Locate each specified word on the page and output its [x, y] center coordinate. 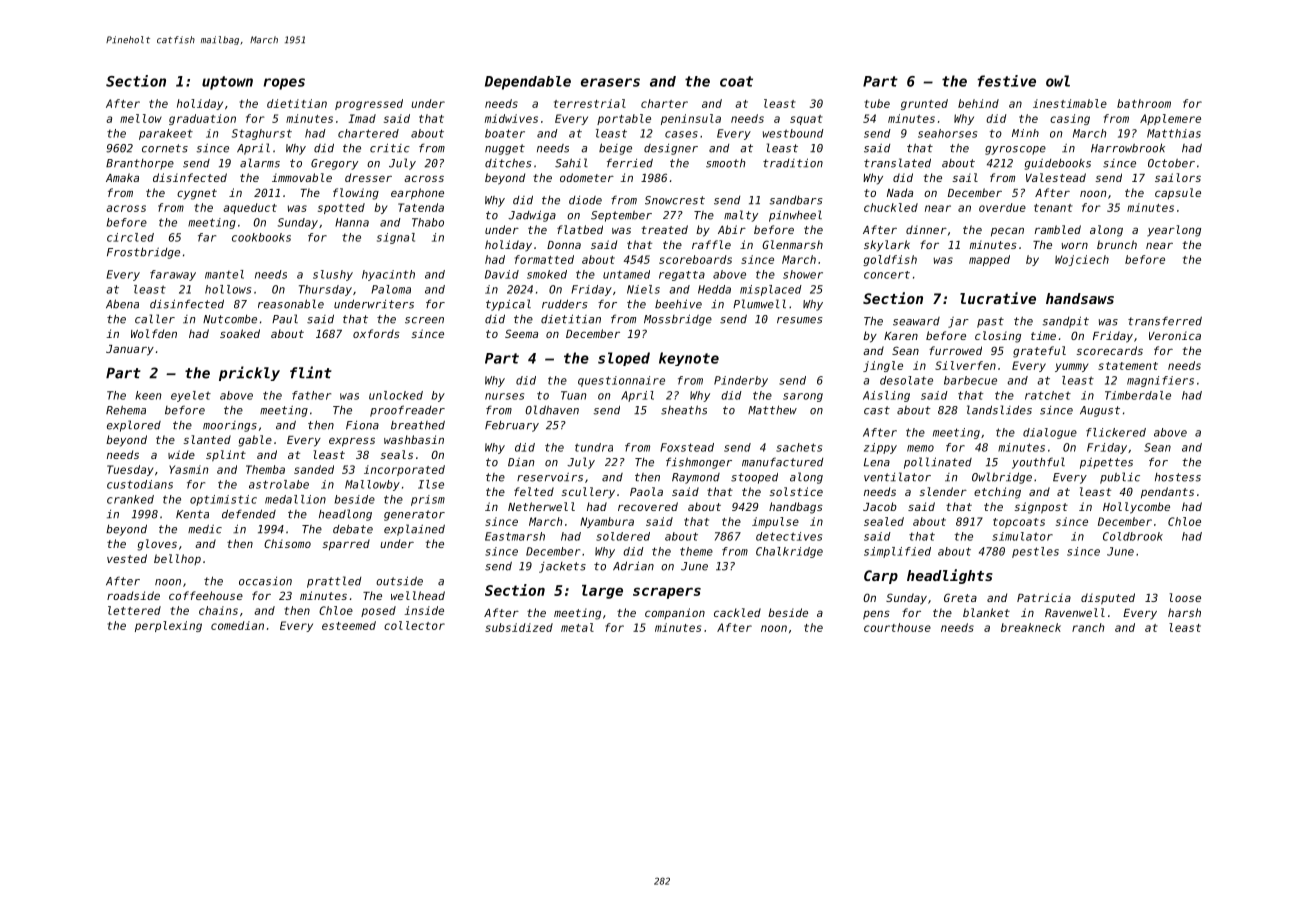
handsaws [1080, 298]
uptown [227, 83]
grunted [924, 104]
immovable [302, 177]
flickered [1116, 432]
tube [877, 103]
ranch [1088, 627]
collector [414, 625]
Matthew [772, 410]
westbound [793, 133]
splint [226, 456]
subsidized [519, 627]
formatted [544, 259]
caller [155, 319]
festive [1007, 81]
